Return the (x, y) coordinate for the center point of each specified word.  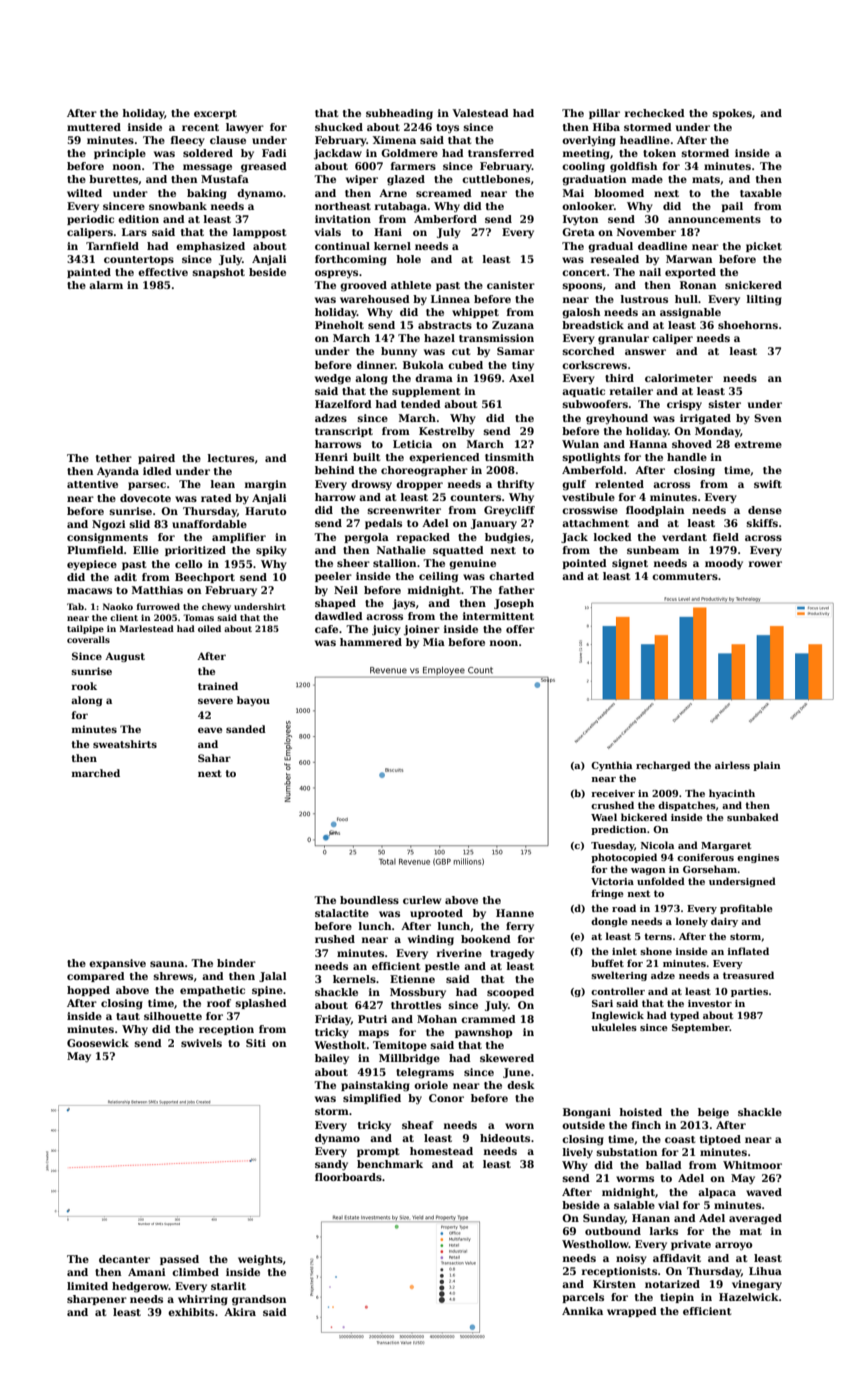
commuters (685, 576)
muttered (94, 127)
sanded (246, 729)
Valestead (480, 113)
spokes (732, 114)
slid (139, 524)
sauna (167, 964)
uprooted (436, 914)
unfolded (661, 881)
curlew (422, 900)
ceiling (438, 577)
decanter (124, 1259)
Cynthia (611, 766)
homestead (441, 1151)
